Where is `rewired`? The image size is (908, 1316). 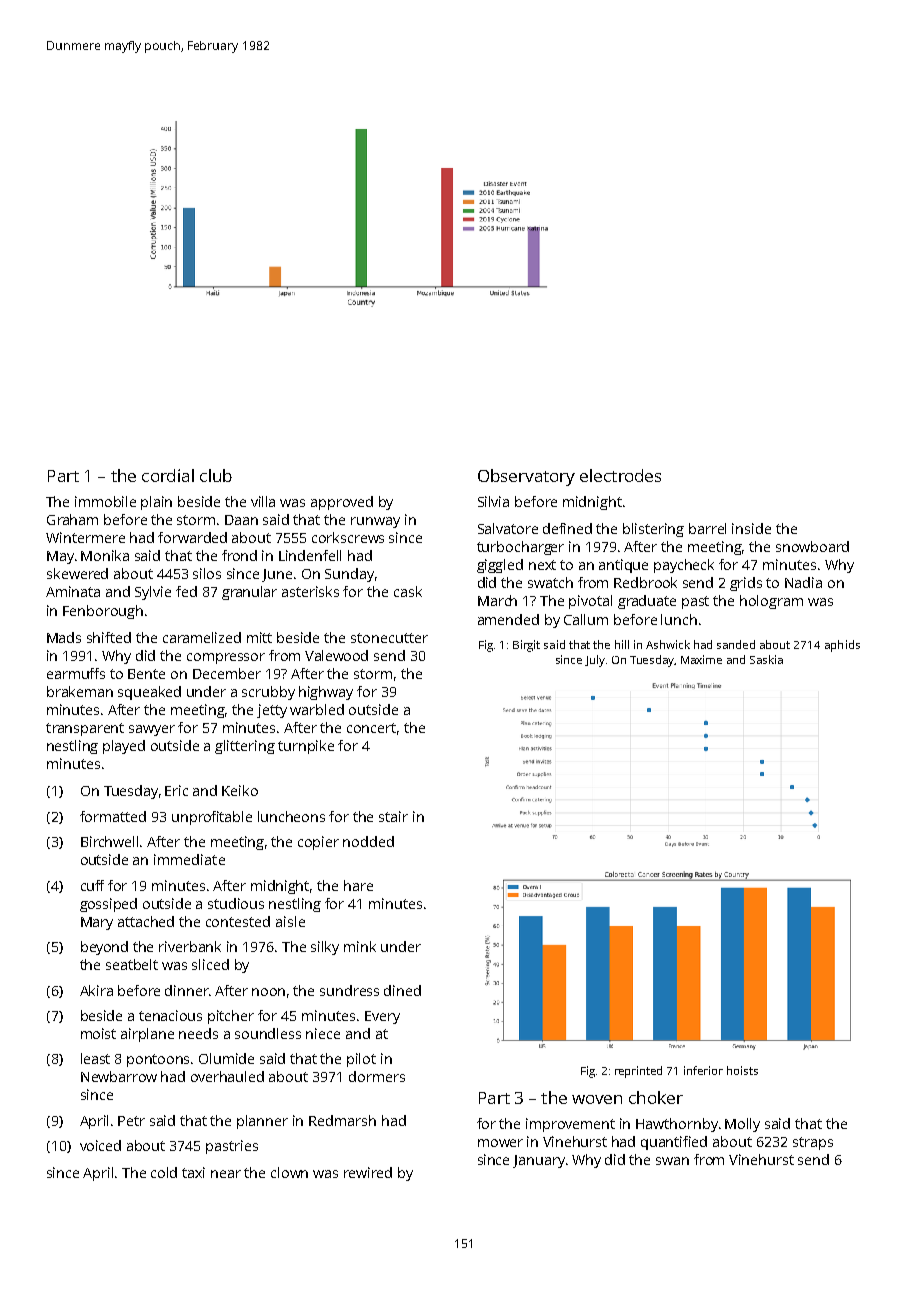
rewired is located at coordinates (368, 1172).
